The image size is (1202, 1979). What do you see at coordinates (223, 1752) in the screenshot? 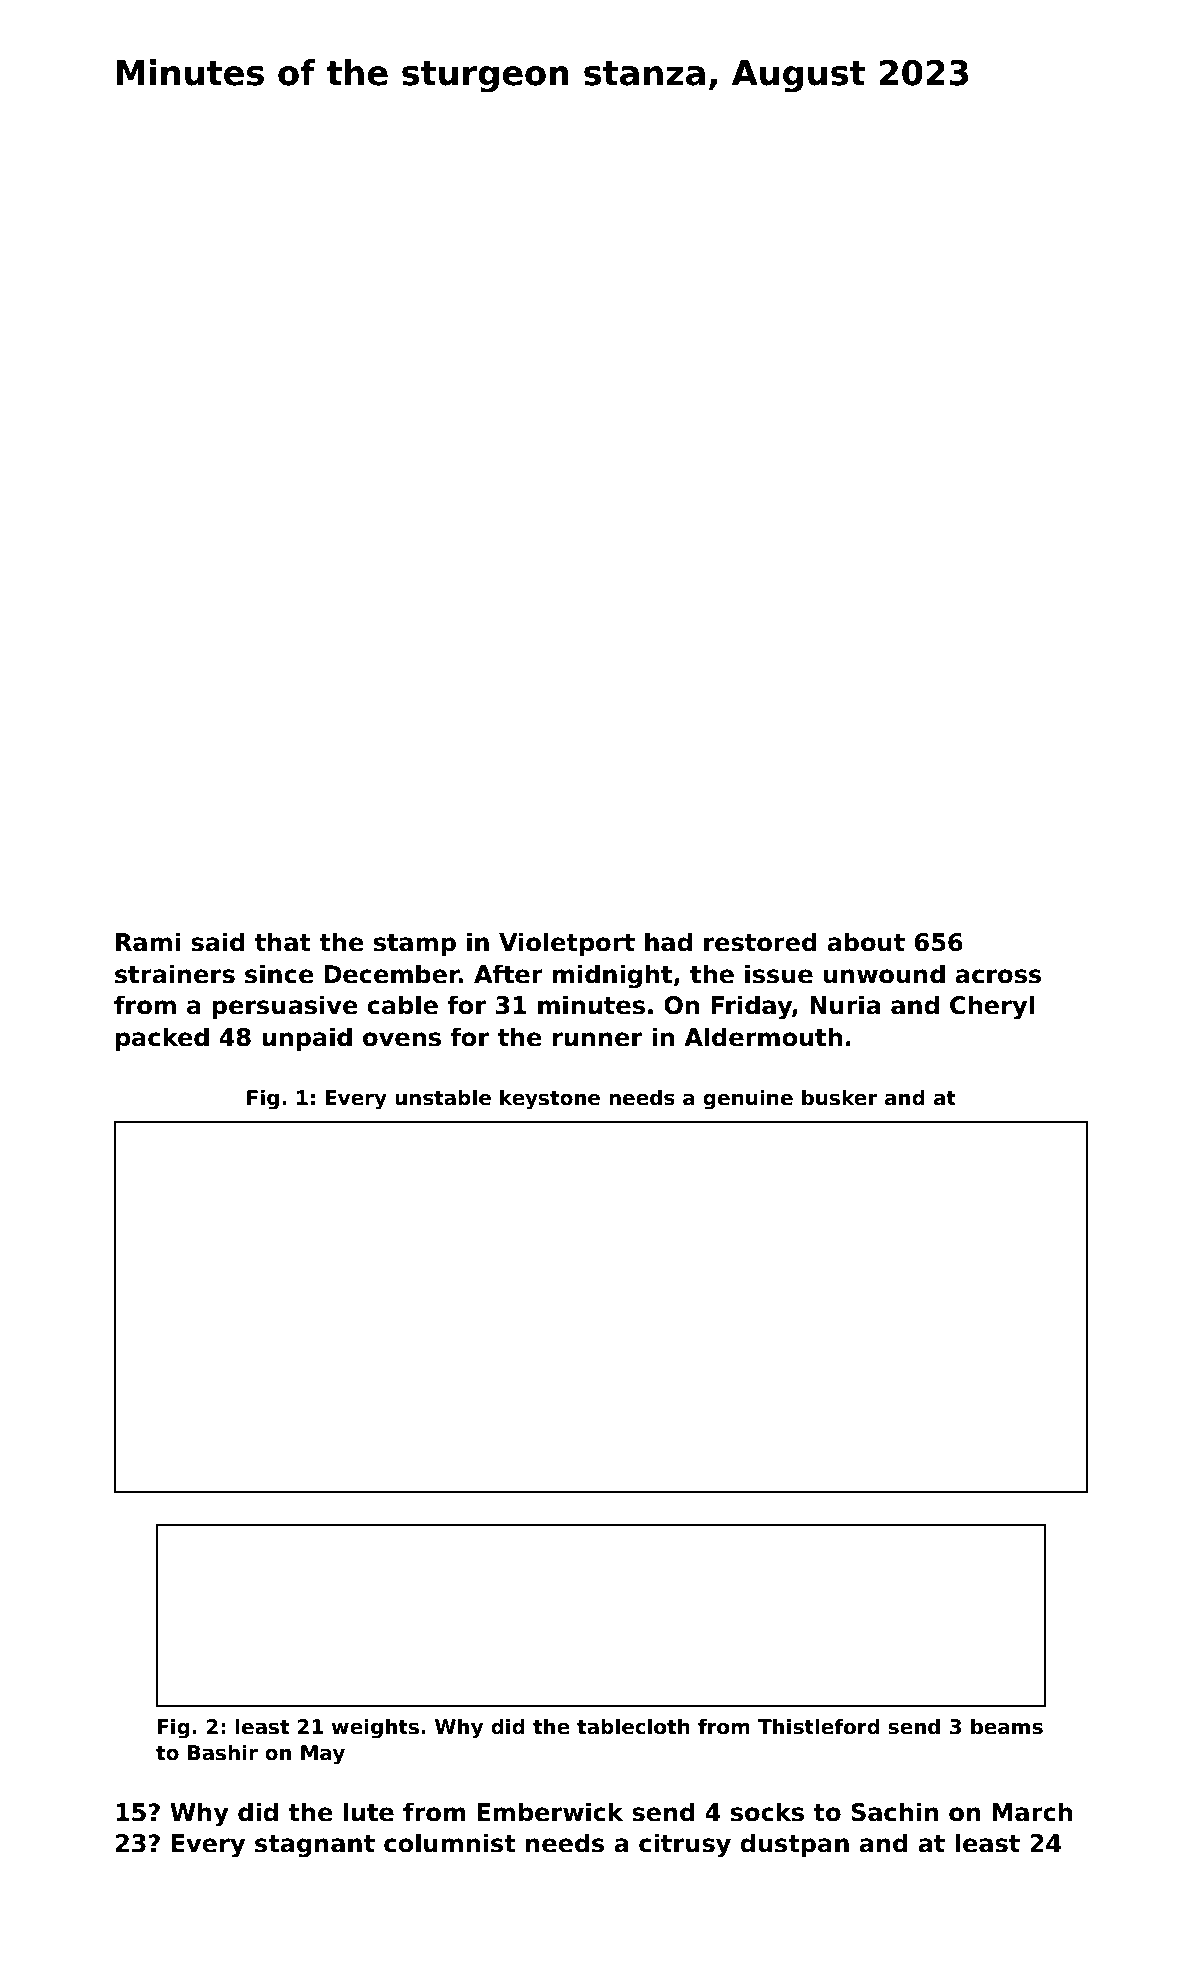
I see `Bashir` at bounding box center [223, 1752].
